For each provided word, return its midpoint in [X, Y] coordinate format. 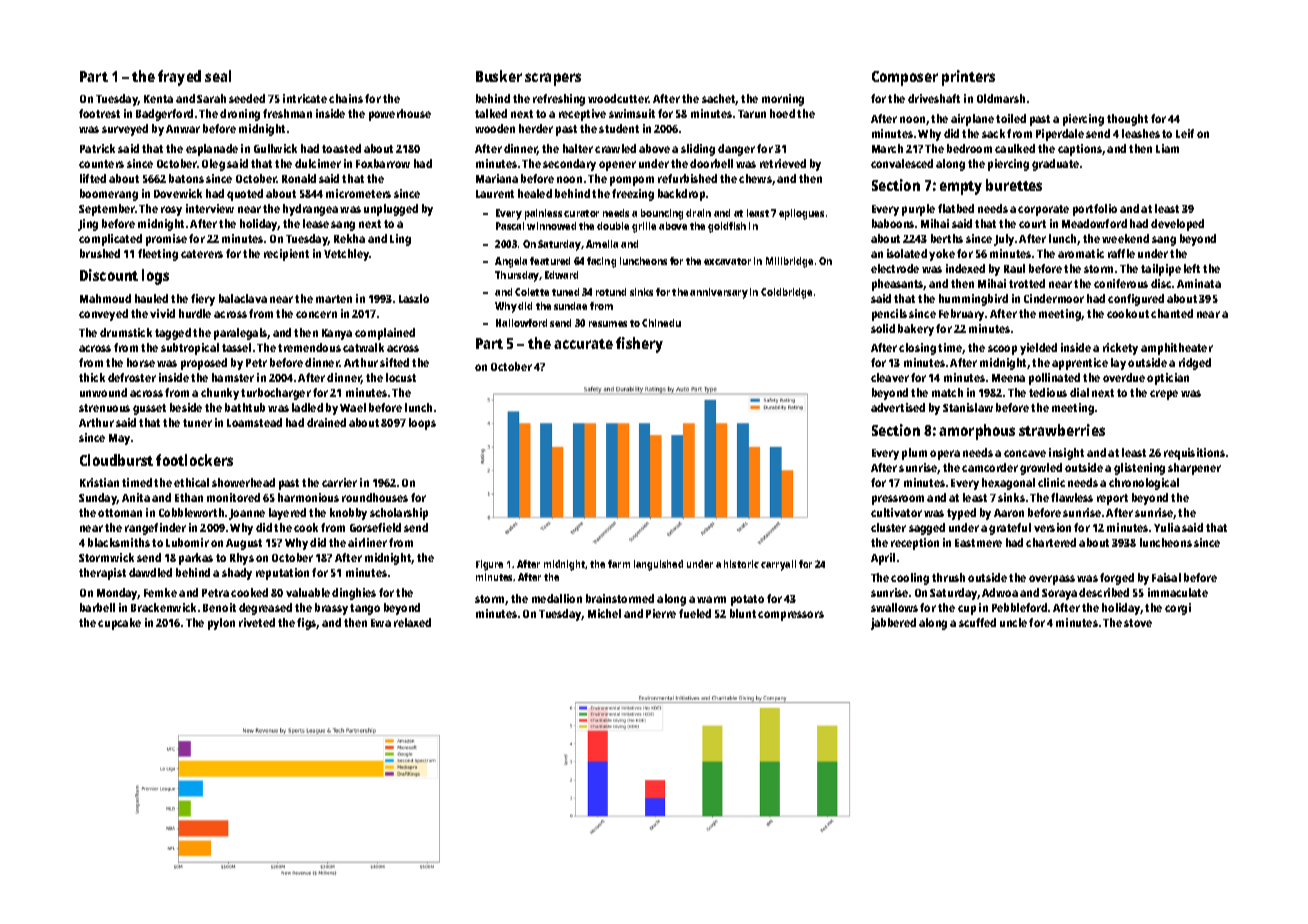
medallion [557, 598]
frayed [179, 78]
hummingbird [973, 300]
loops [422, 424]
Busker [499, 76]
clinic [1051, 482]
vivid [162, 313]
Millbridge [789, 262]
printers [968, 78]
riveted [257, 622]
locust [401, 377]
